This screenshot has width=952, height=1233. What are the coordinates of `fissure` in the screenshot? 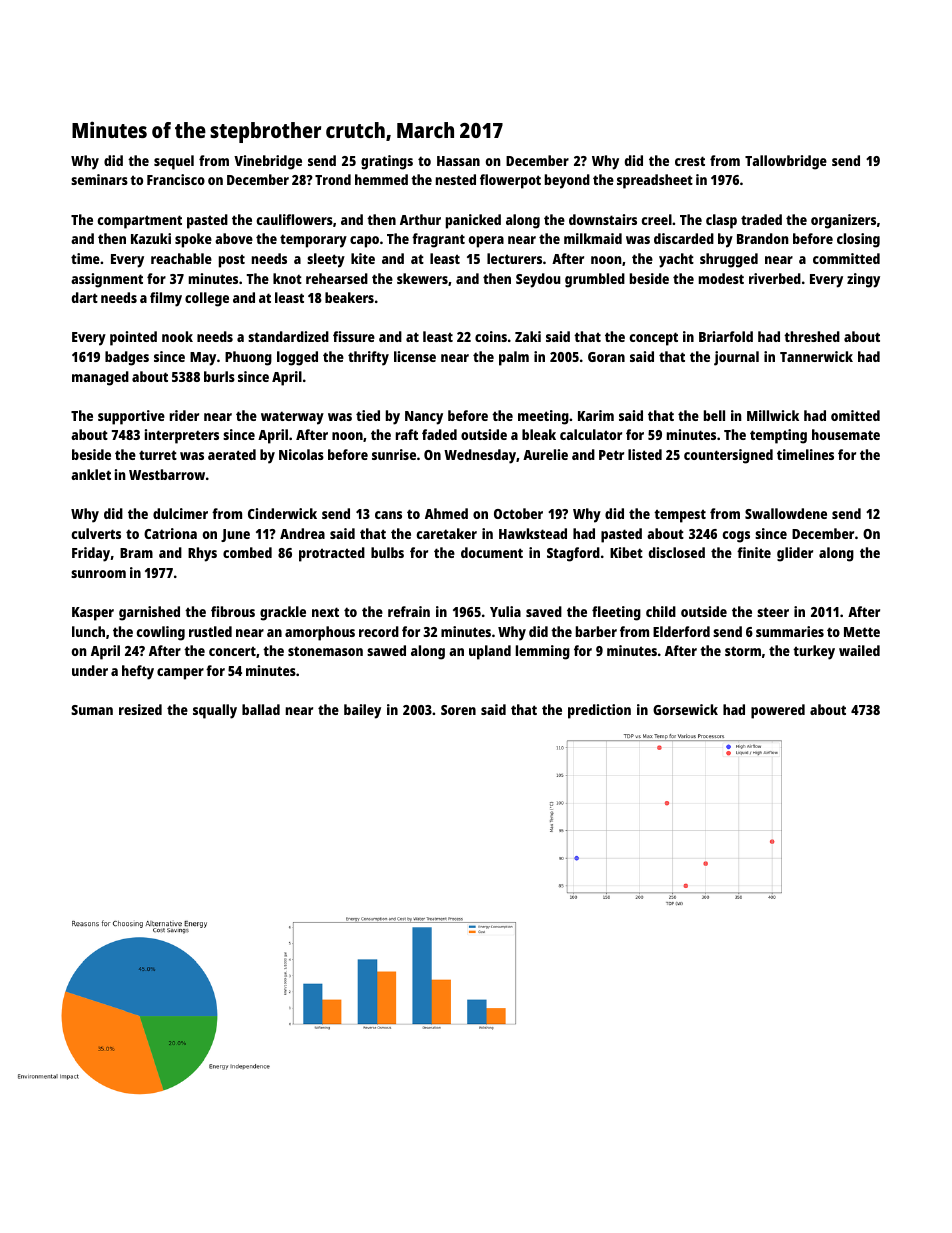 It's located at (354, 336).
